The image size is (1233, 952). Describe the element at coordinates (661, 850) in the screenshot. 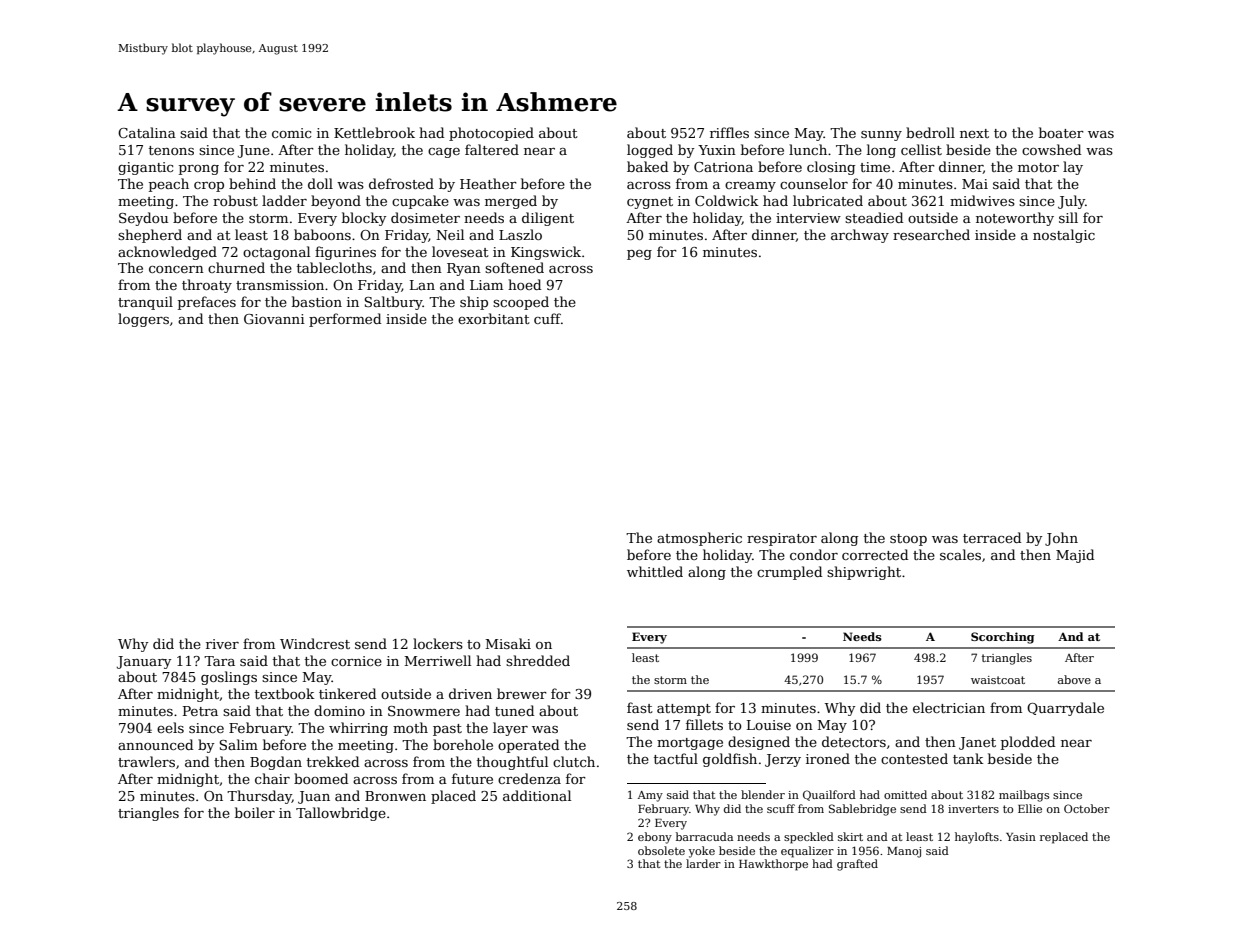

I see `obsolete` at that location.
